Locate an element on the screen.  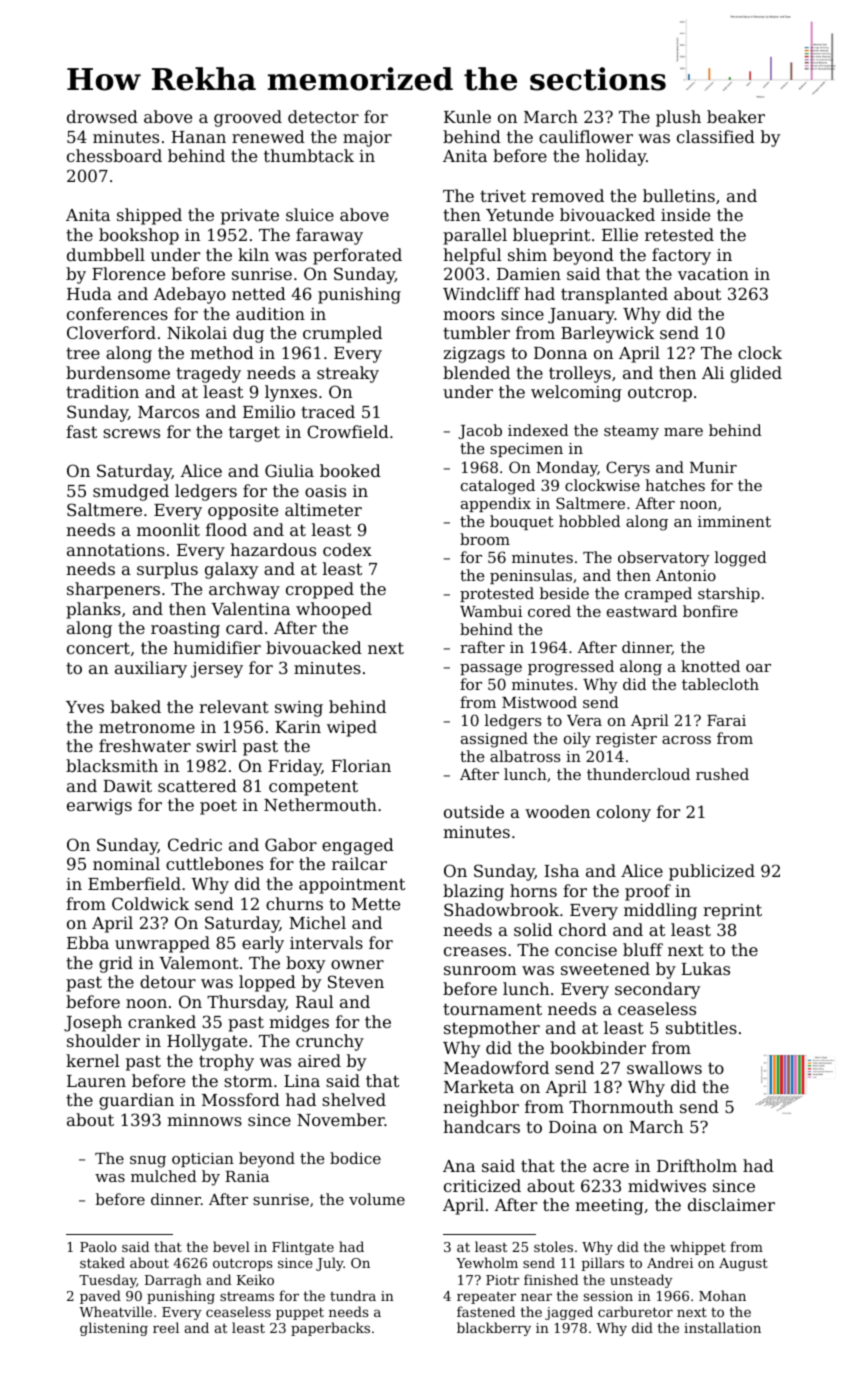
Lukas is located at coordinates (705, 968).
